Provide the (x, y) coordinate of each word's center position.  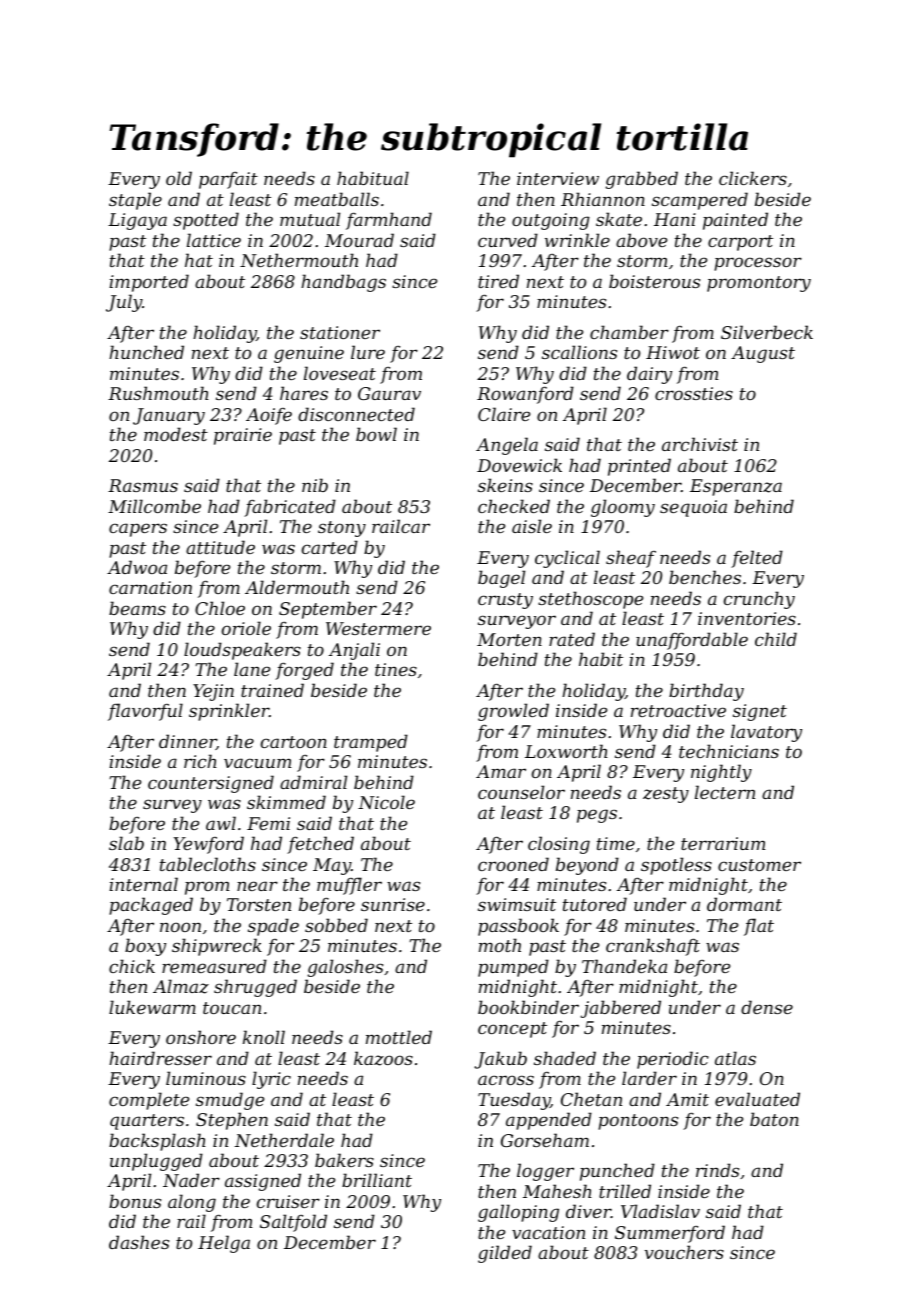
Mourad (359, 240)
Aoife (269, 416)
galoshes (345, 968)
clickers (753, 178)
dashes (139, 1242)
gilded (505, 1254)
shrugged (255, 988)
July (124, 303)
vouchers (684, 1252)
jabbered (620, 1009)
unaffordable (692, 641)
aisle (532, 526)
